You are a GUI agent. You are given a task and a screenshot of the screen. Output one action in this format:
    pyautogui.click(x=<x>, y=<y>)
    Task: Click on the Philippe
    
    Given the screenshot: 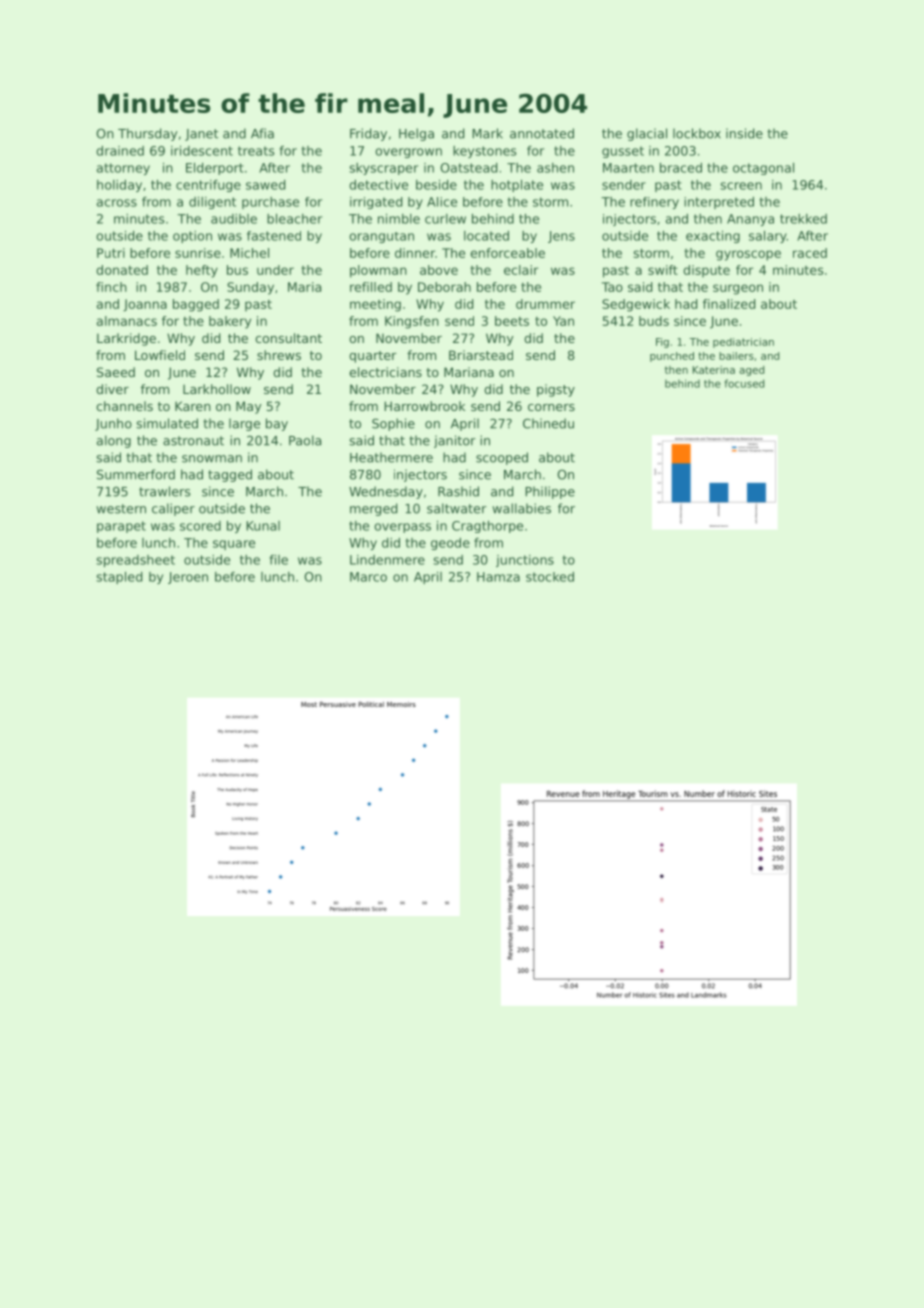 What is the action you would take?
    pyautogui.click(x=550, y=492)
